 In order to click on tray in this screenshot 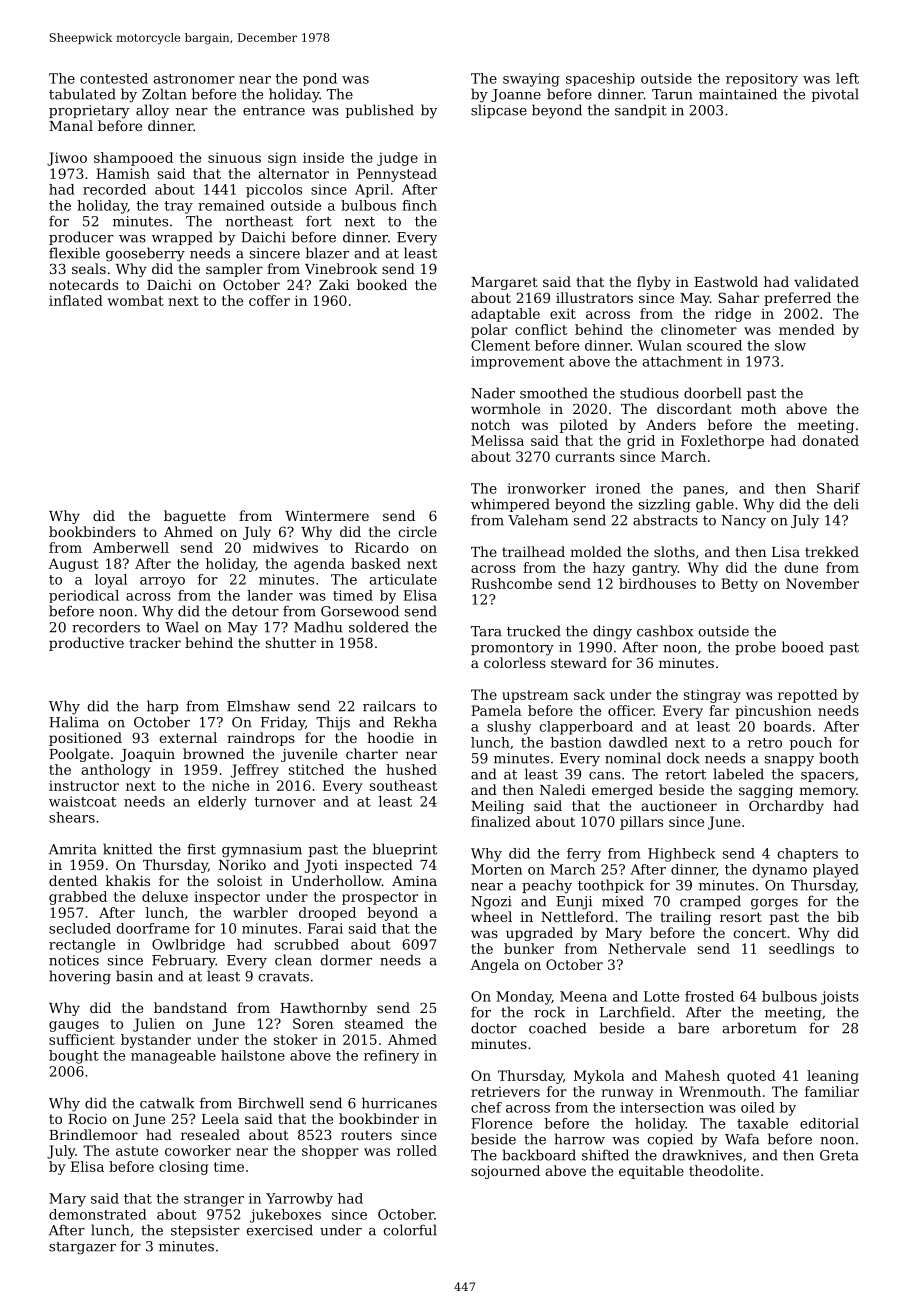, I will do `click(179, 207)`.
